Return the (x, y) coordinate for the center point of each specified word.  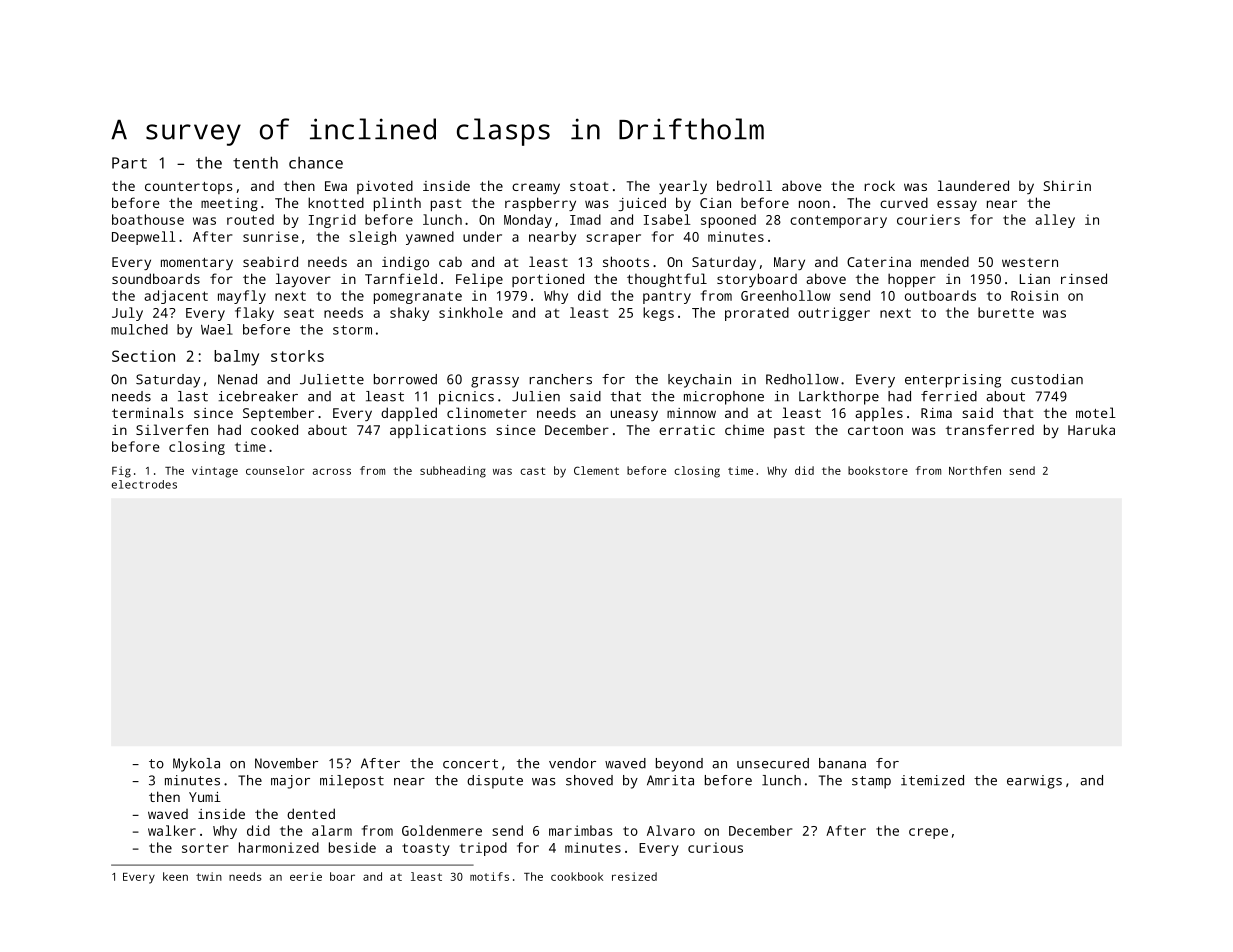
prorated (757, 314)
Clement (596, 470)
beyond (679, 765)
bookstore (878, 470)
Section (143, 356)
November (286, 763)
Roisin (1034, 295)
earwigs (1034, 782)
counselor (275, 470)
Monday (528, 221)
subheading (453, 472)
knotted (336, 202)
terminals (147, 412)
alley (1055, 221)
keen (175, 876)
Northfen (975, 470)
